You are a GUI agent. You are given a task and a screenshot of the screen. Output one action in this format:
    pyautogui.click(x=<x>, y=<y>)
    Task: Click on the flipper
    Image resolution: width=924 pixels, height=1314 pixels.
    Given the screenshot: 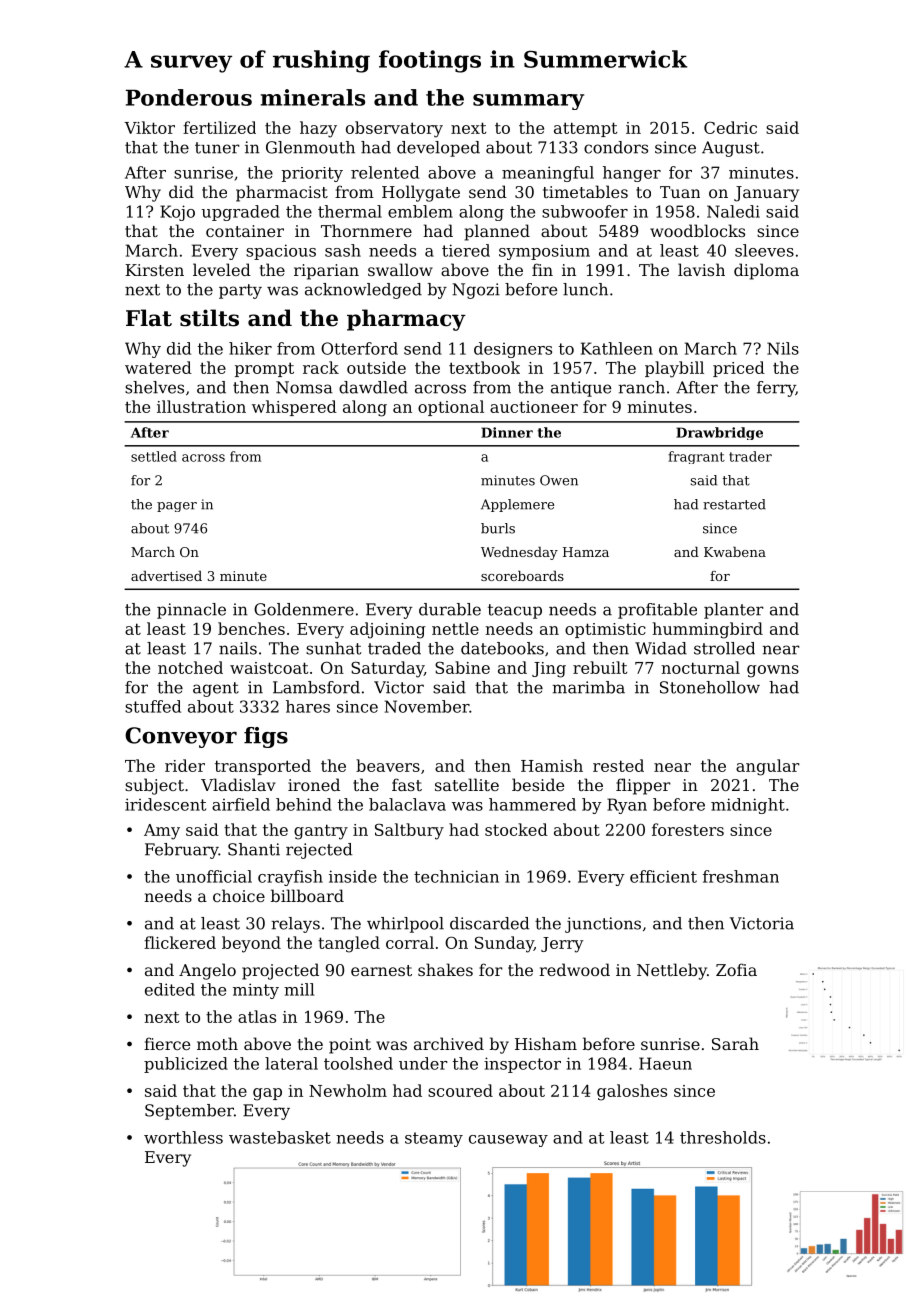 What is the action you would take?
    pyautogui.click(x=643, y=786)
